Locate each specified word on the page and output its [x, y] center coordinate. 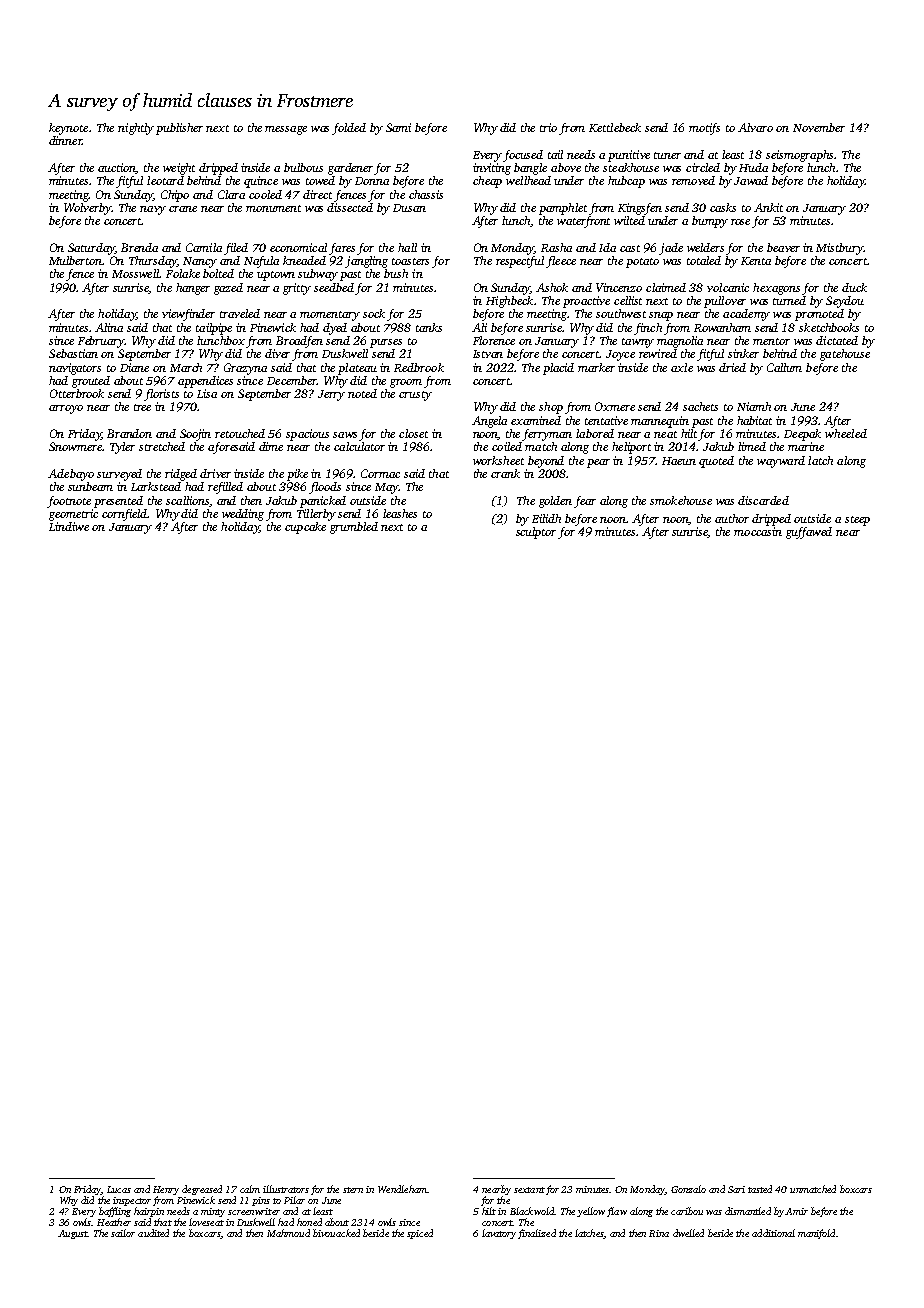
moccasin [758, 531]
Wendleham [402, 1189]
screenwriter [254, 1211]
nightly [136, 129]
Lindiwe [69, 526]
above [566, 167]
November [819, 127]
